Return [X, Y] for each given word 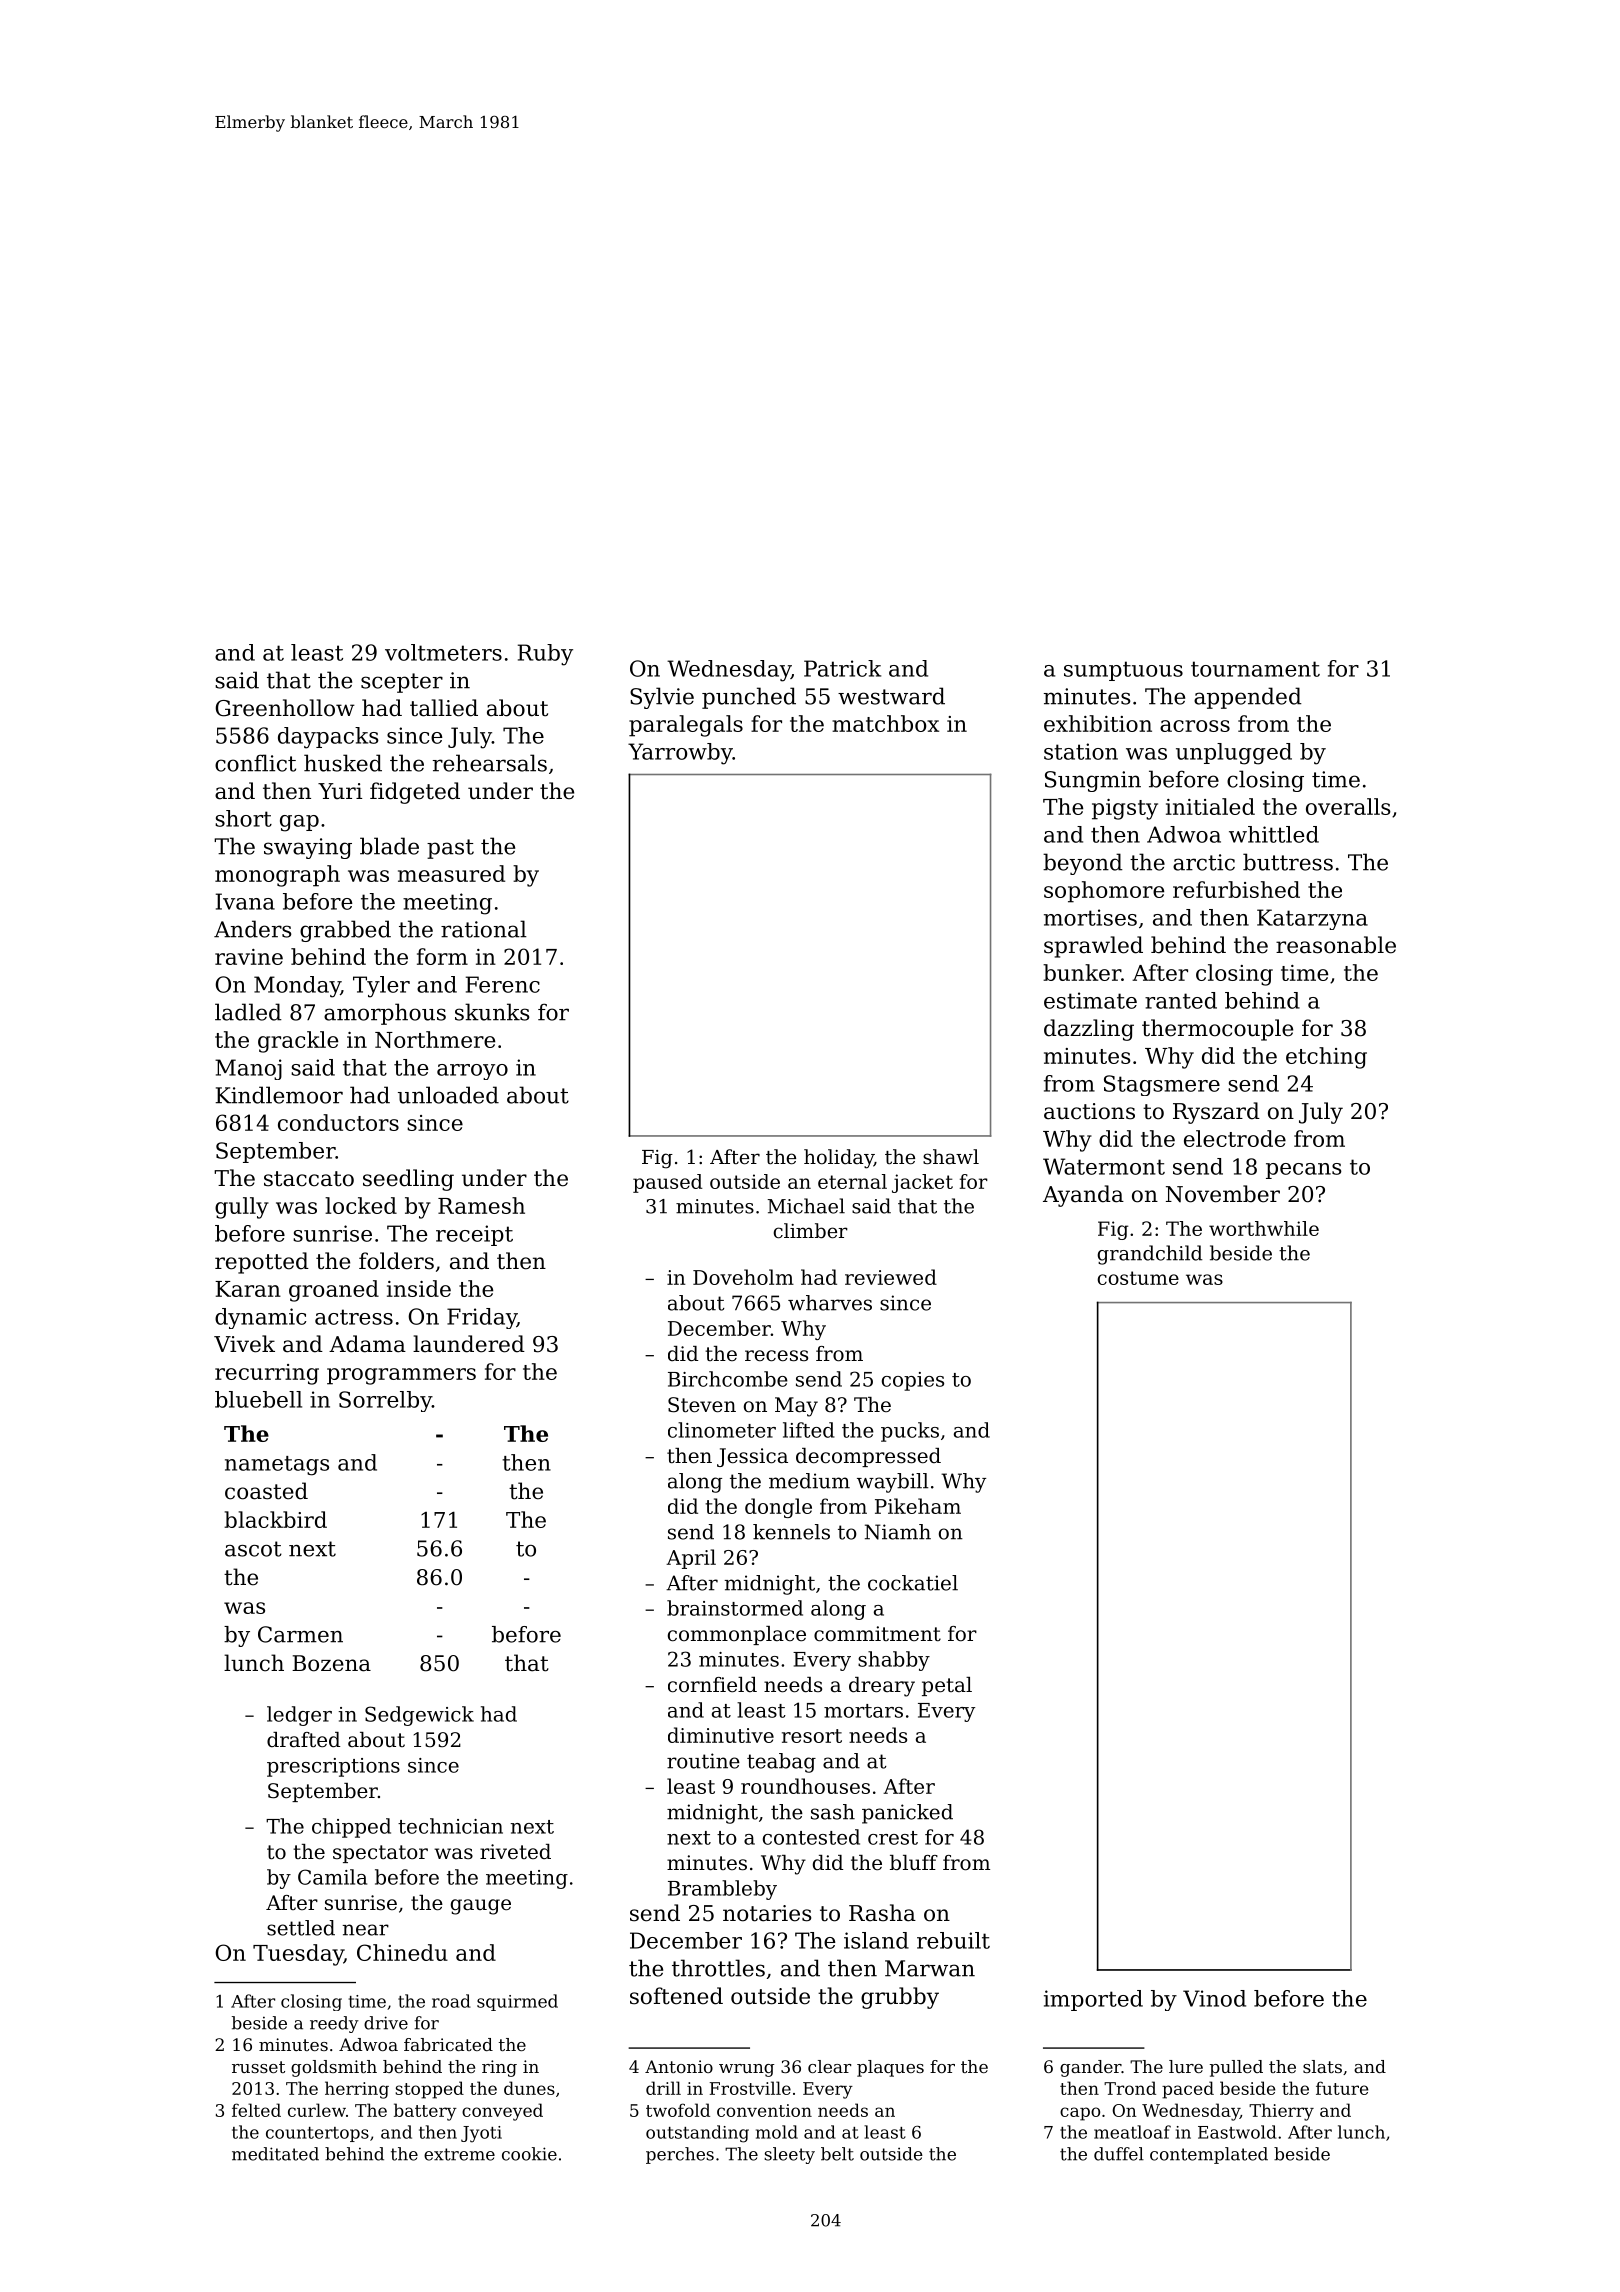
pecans [1304, 1171]
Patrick [842, 668]
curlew [317, 2110]
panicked [907, 1814]
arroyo [472, 1072]
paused [667, 1183]
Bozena [331, 1663]
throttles [718, 1968]
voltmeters [443, 652]
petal [947, 1686]
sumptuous [1123, 671]
